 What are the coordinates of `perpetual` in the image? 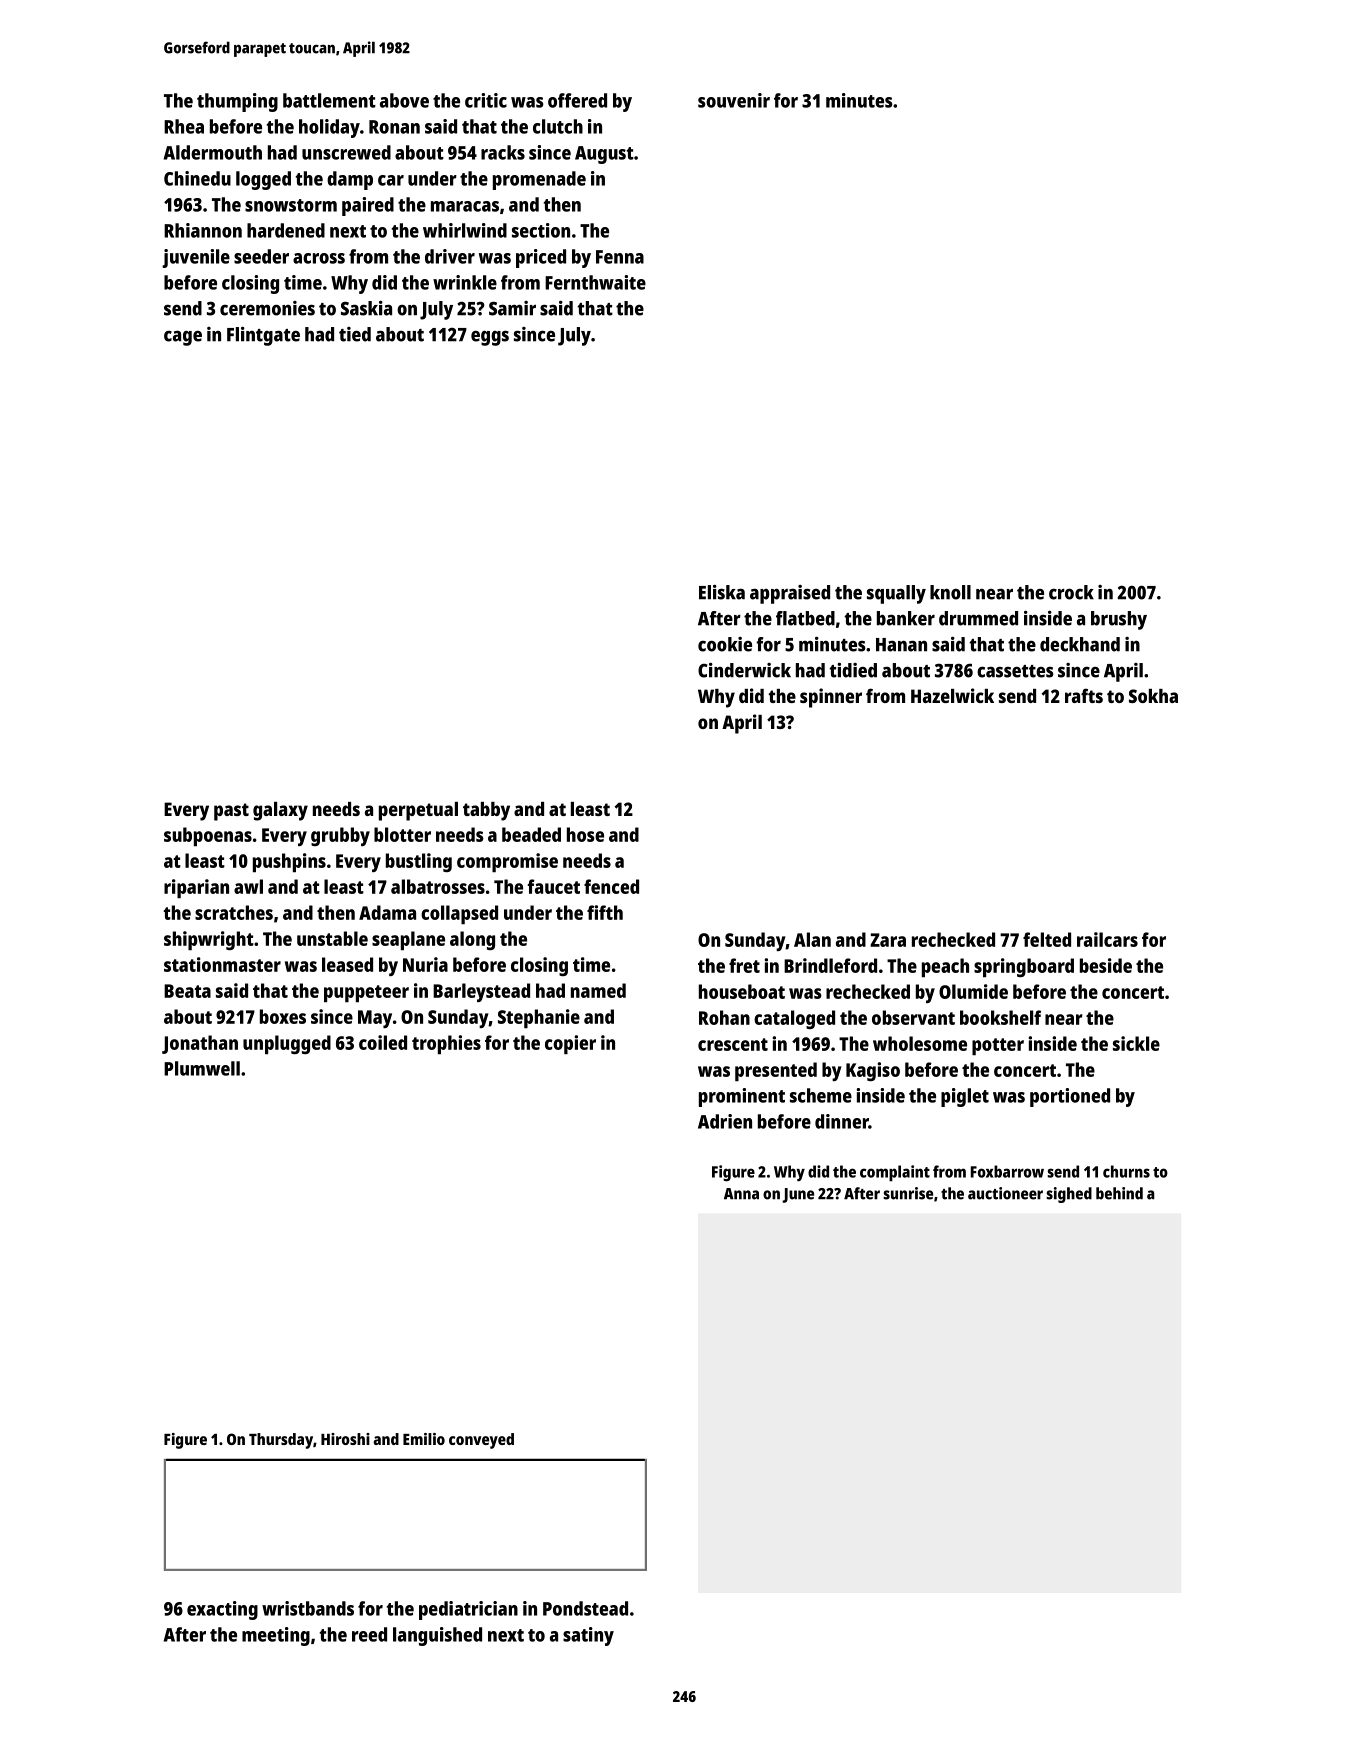 It's located at (418, 811).
